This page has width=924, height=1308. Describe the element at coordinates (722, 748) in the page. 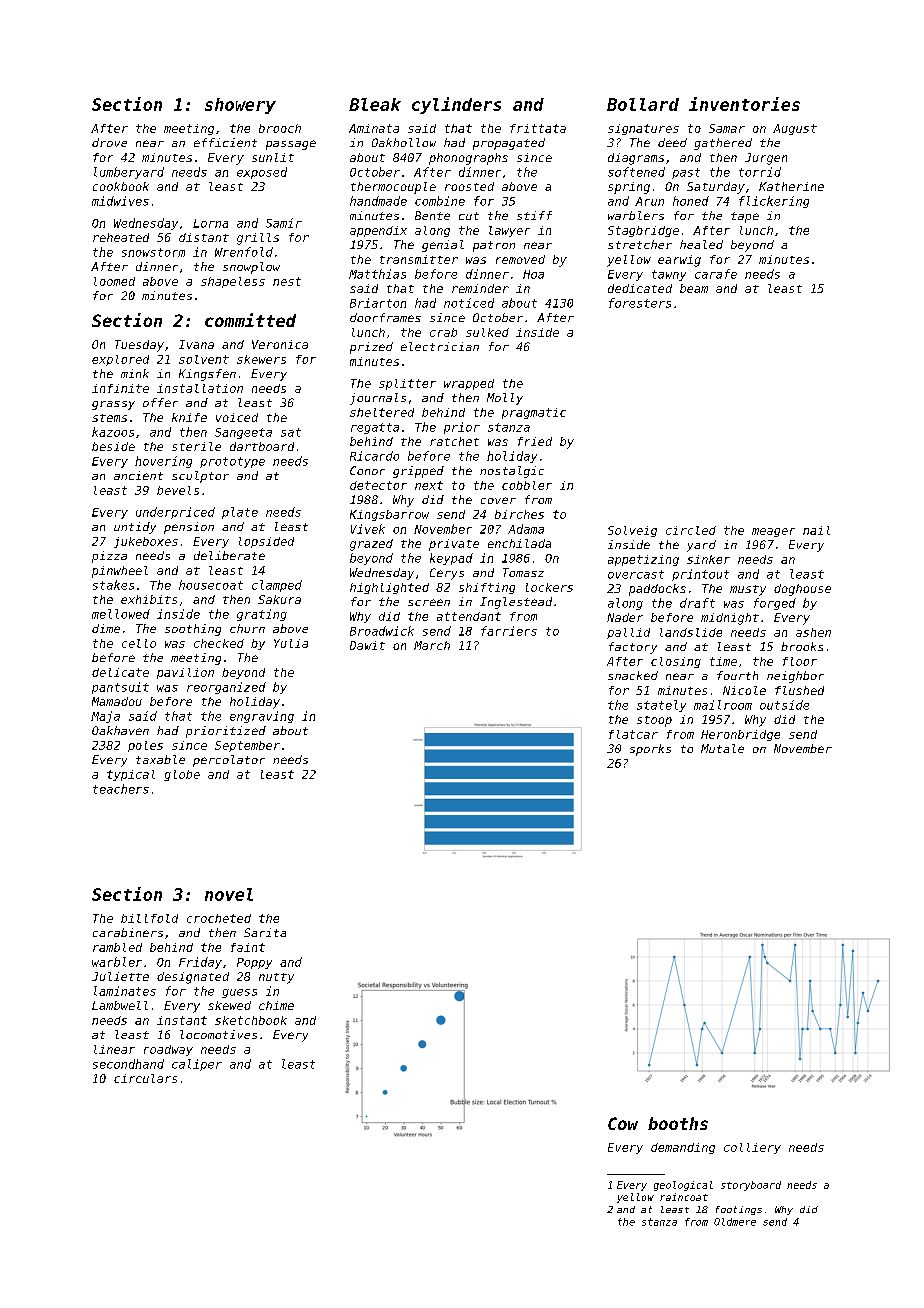

I see `Mutale` at that location.
